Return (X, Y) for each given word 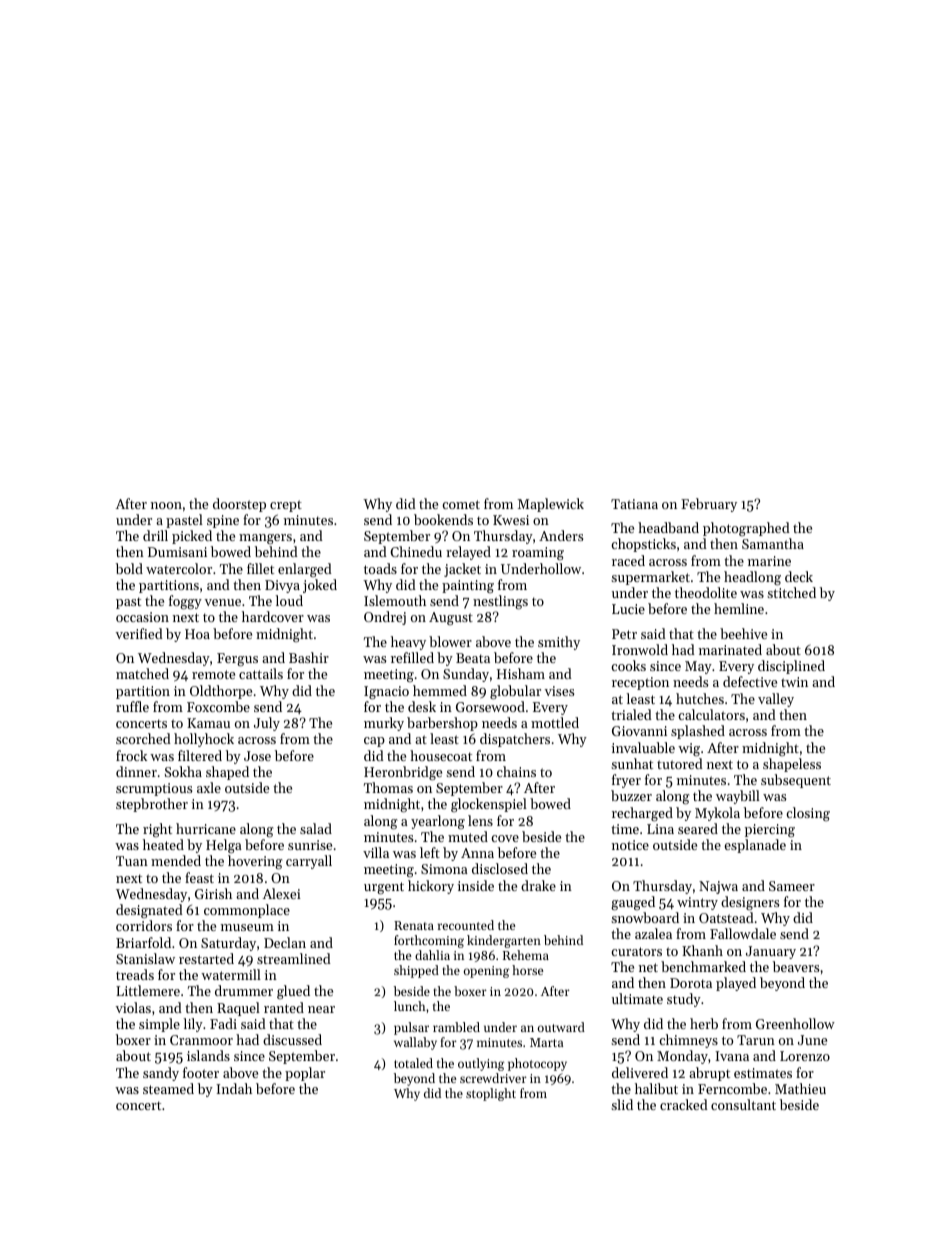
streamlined (294, 958)
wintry (697, 903)
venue (223, 602)
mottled (555, 722)
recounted (466, 925)
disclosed (500, 868)
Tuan (132, 861)
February (709, 505)
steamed (168, 1088)
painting (468, 587)
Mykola (717, 814)
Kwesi (511, 520)
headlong (752, 578)
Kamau (208, 723)
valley (776, 700)
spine (223, 521)
